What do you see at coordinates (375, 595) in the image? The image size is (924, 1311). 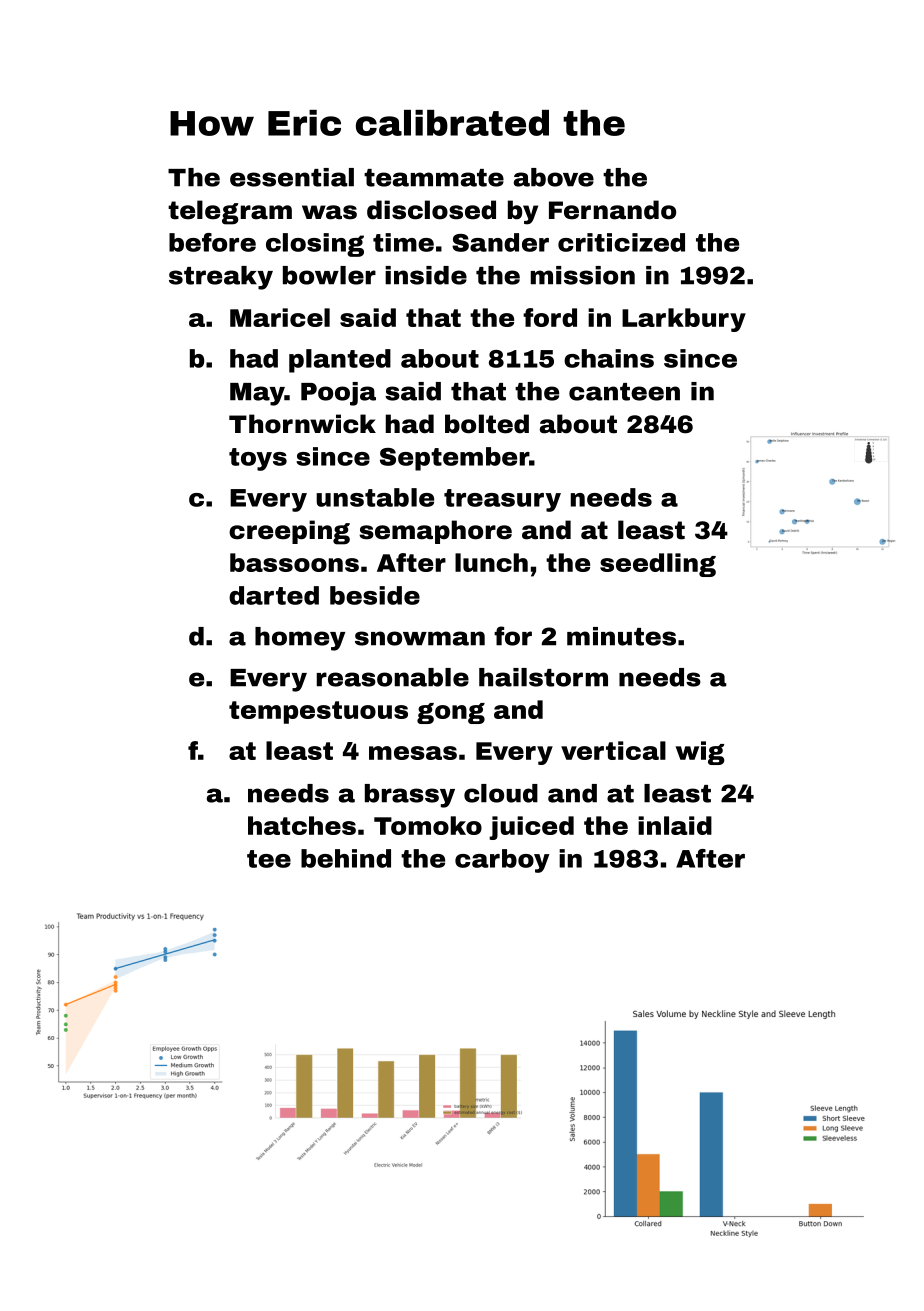 I see `beside` at bounding box center [375, 595].
